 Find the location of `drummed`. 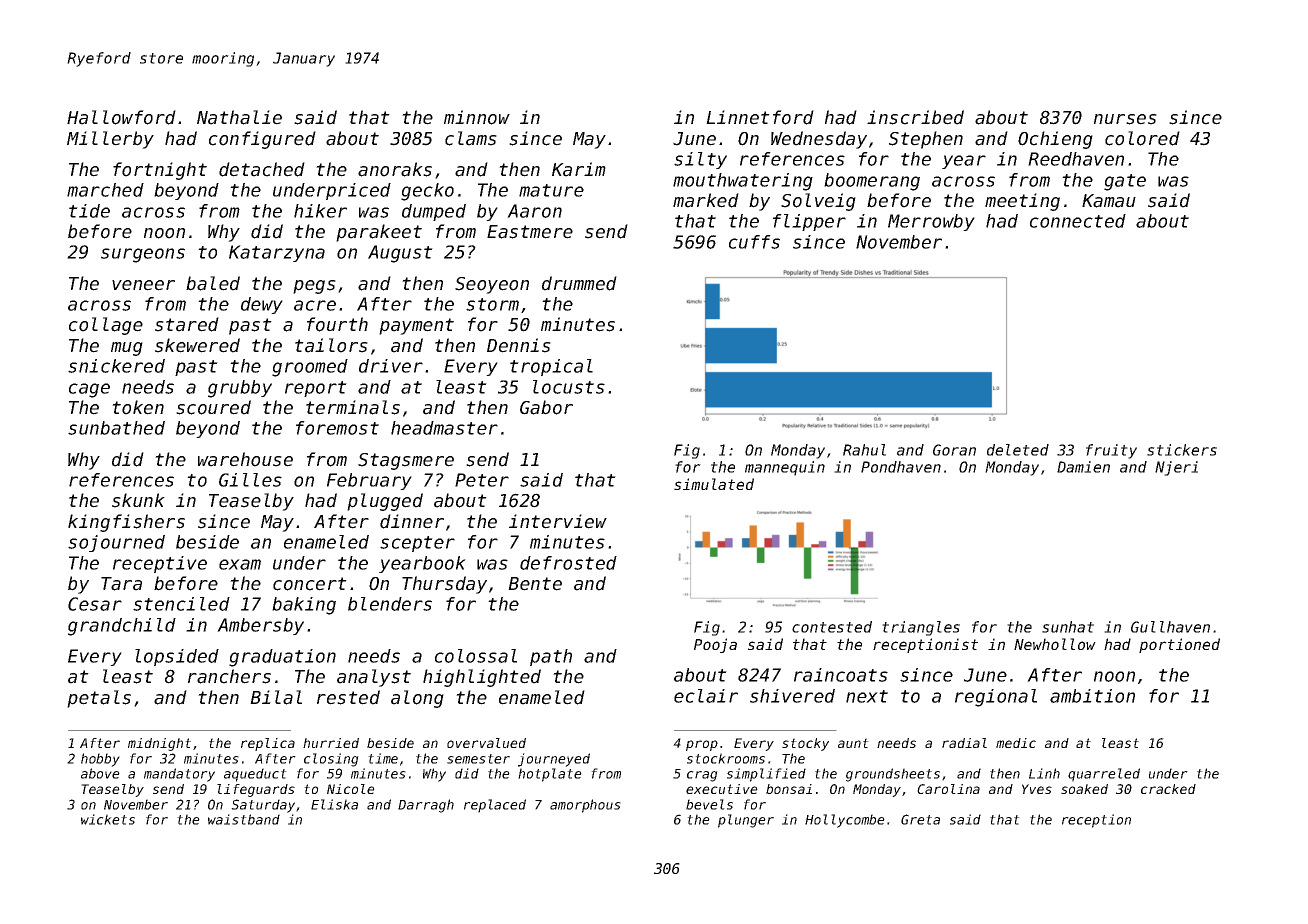

drummed is located at coordinates (579, 283).
